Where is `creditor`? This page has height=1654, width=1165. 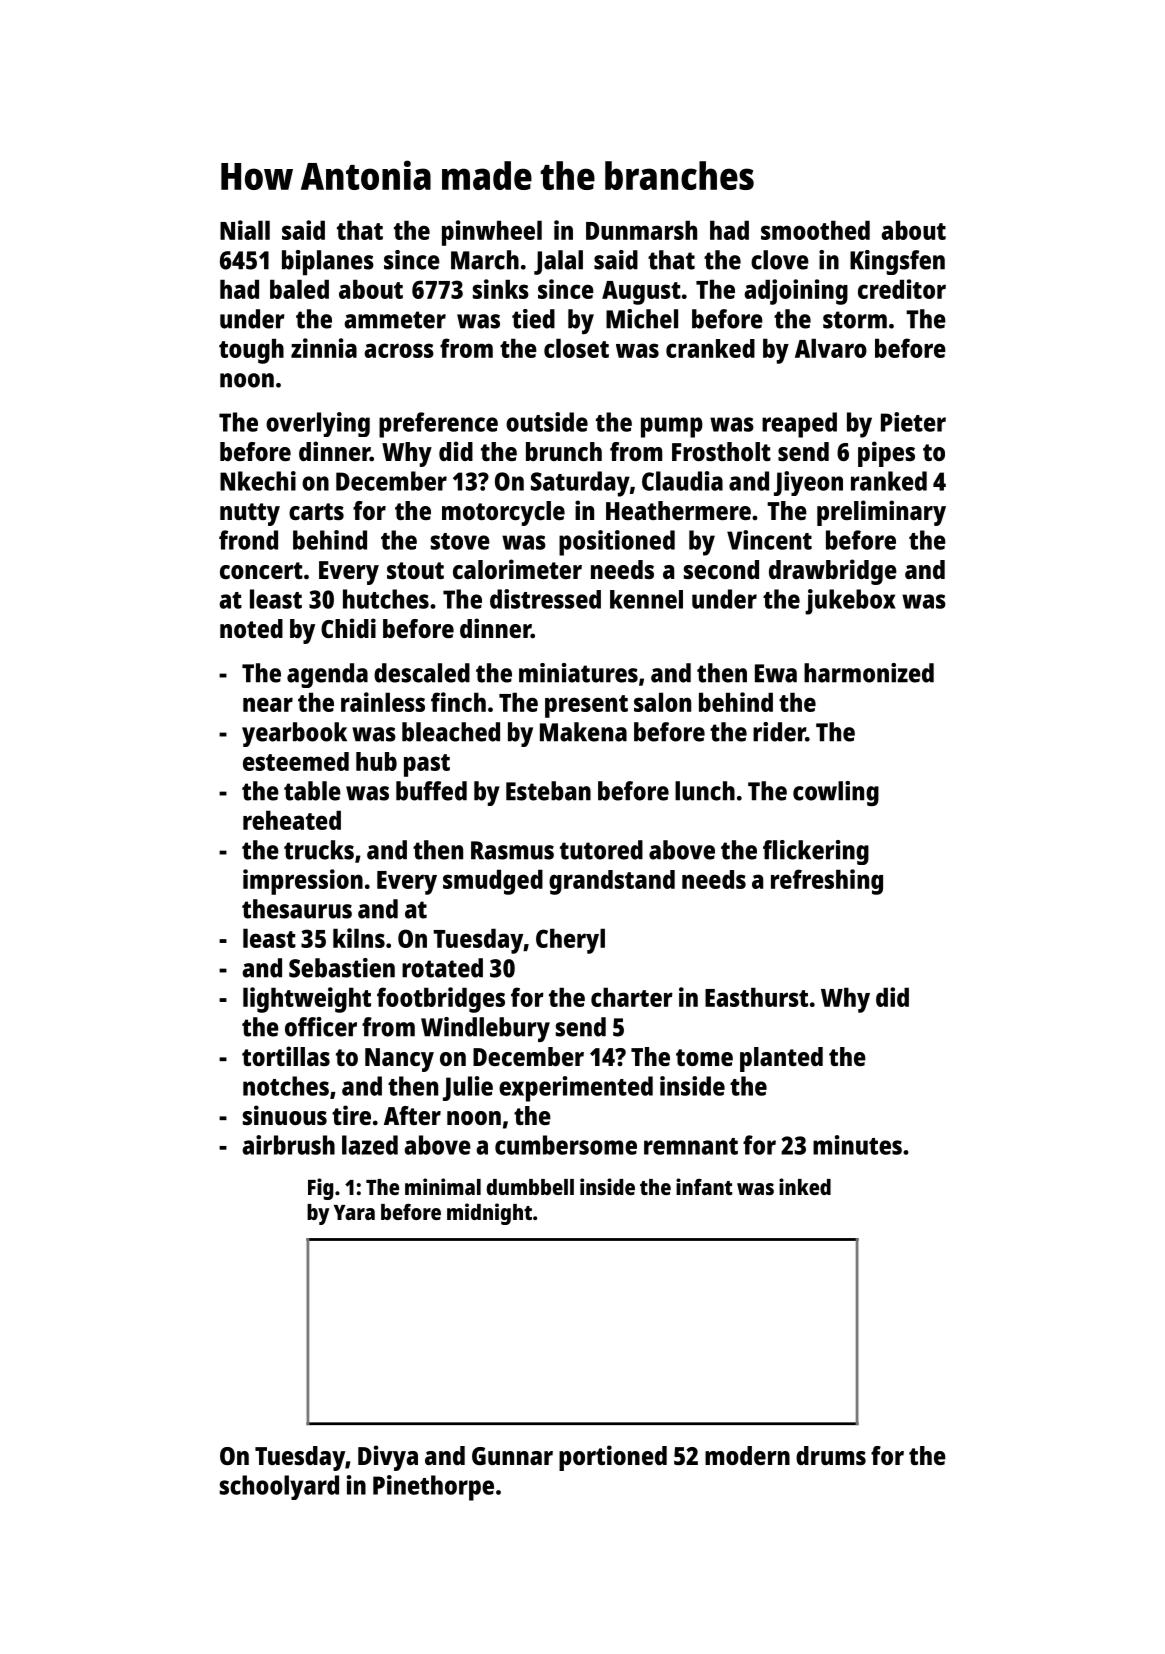 creditor is located at coordinates (902, 289).
